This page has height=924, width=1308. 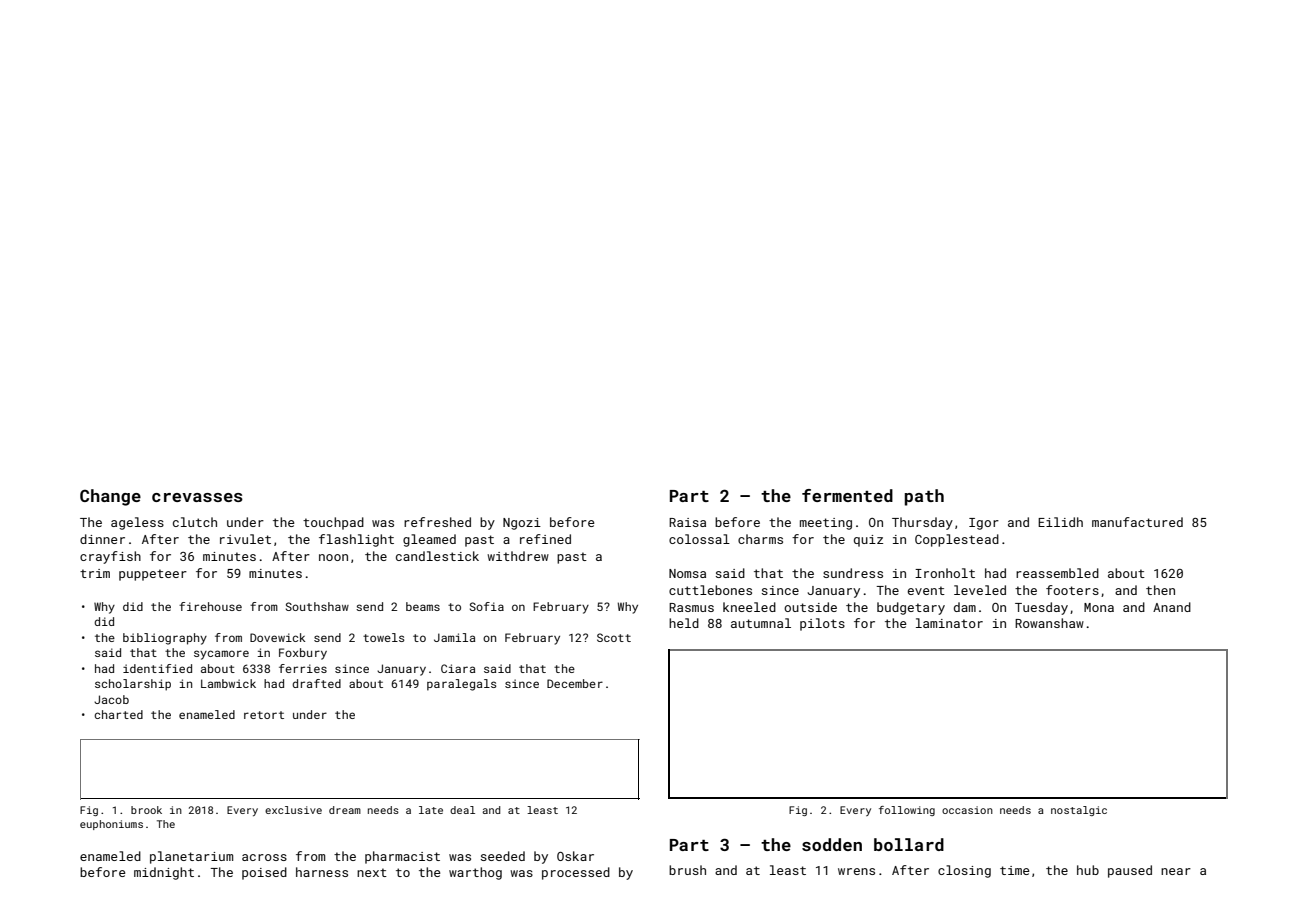 I want to click on path, so click(x=924, y=497).
